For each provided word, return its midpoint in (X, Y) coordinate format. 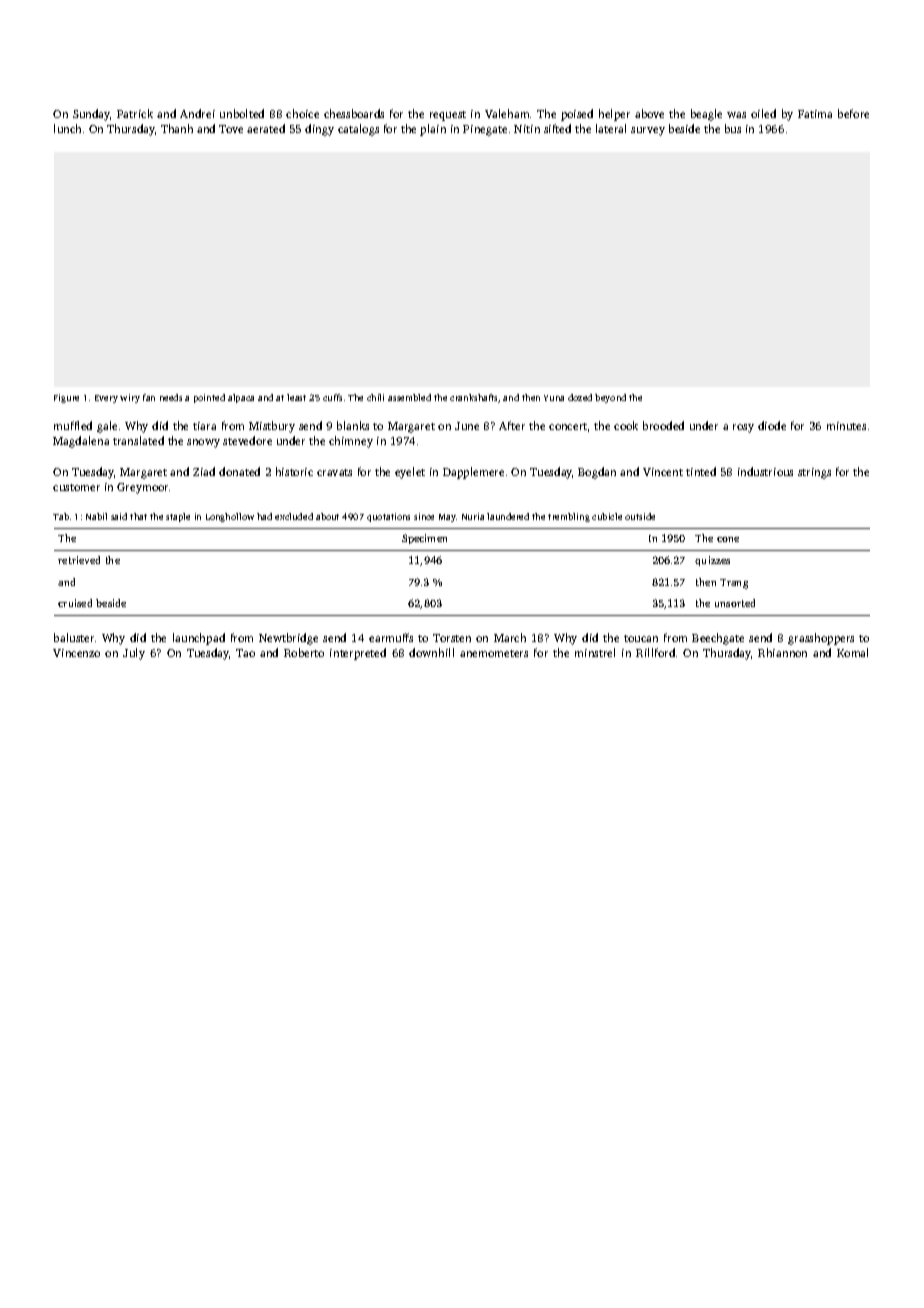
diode (772, 425)
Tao (245, 653)
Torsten (452, 638)
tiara (204, 426)
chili (375, 397)
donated (239, 471)
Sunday (91, 115)
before (853, 113)
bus (733, 128)
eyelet (410, 473)
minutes (846, 426)
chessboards (354, 113)
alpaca (241, 398)
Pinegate (485, 130)
